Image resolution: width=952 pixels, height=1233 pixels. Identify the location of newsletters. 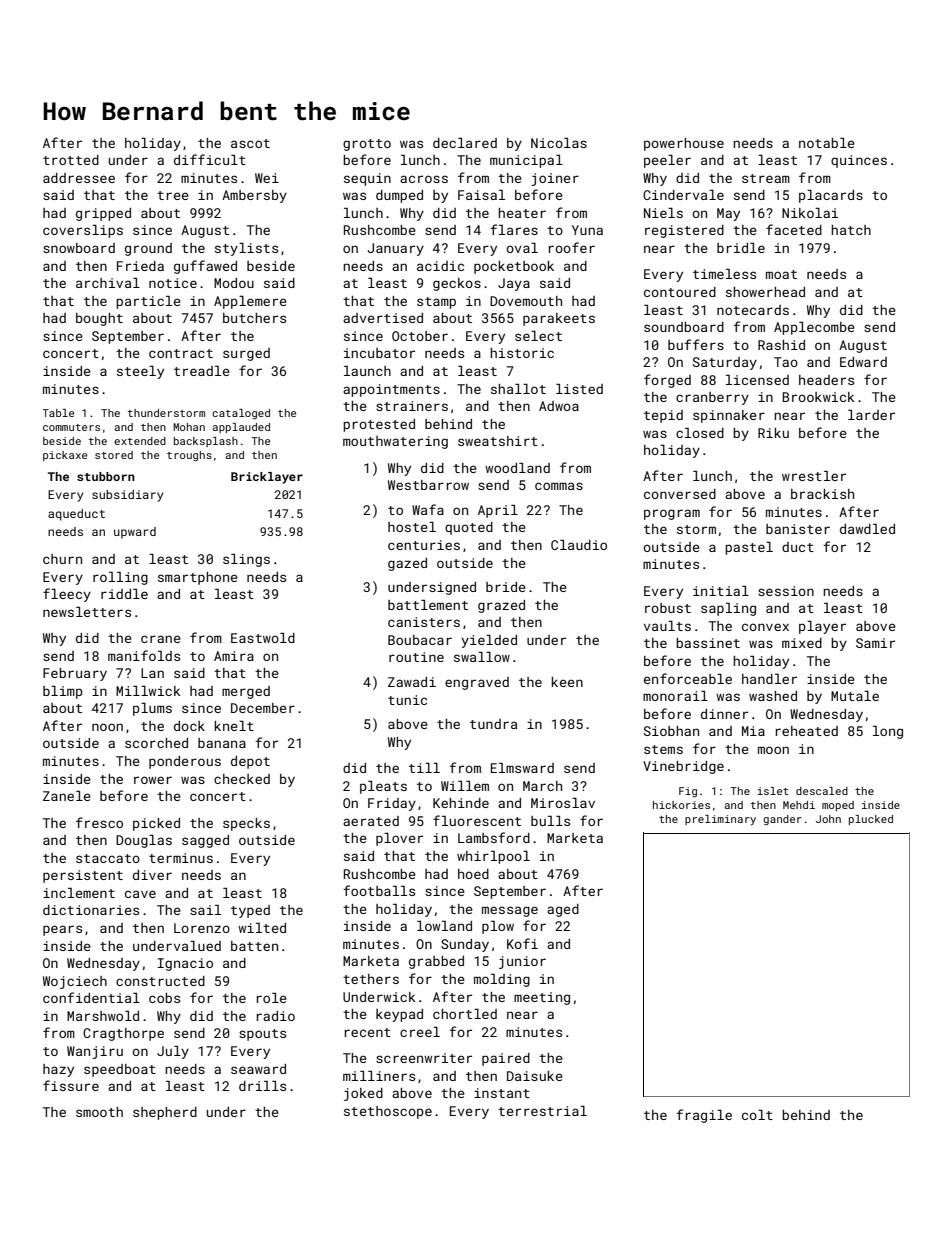
(87, 612).
